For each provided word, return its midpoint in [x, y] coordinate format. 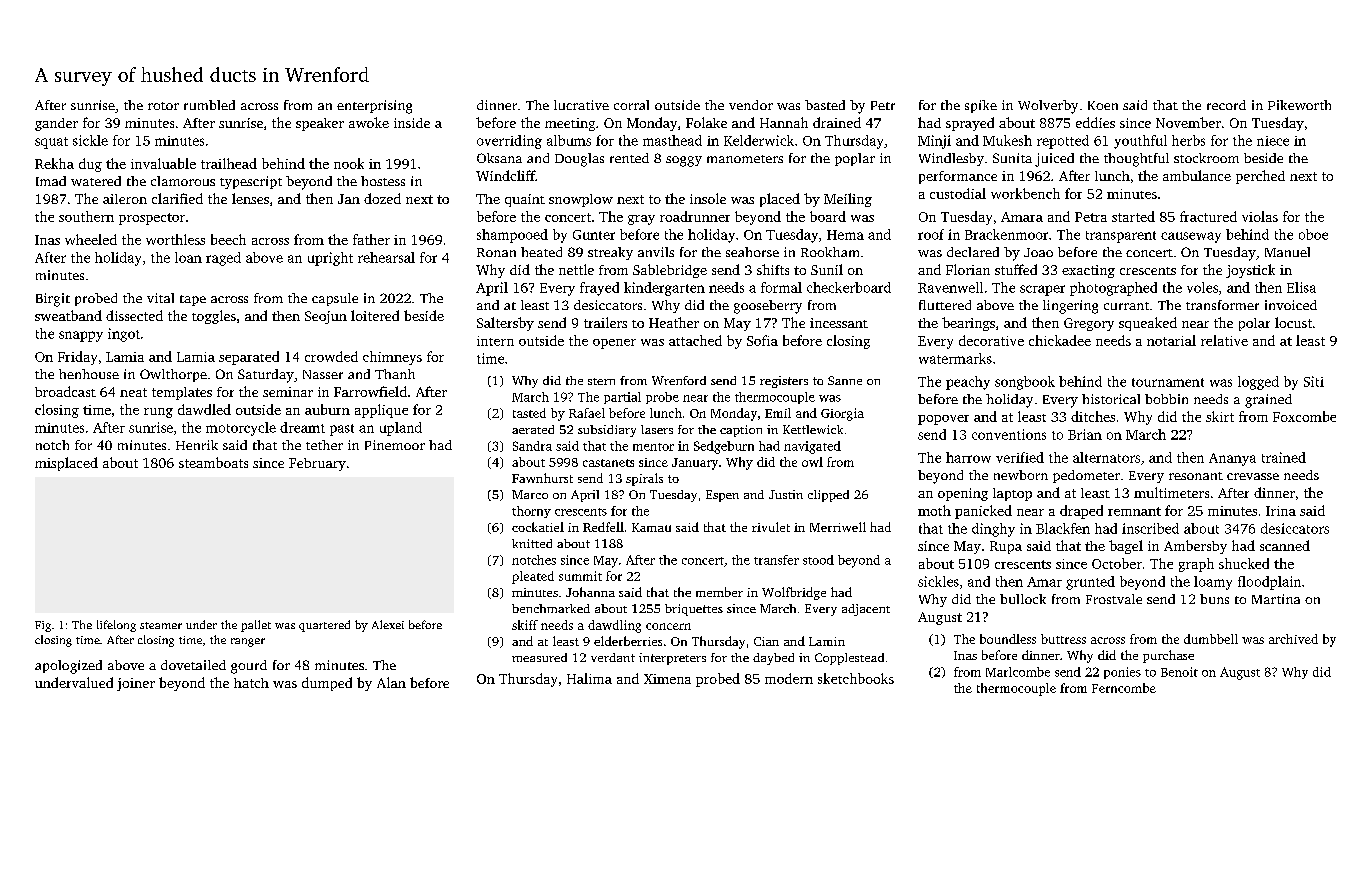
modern [789, 678]
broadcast [65, 391]
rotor [163, 106]
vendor [751, 105]
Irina [1281, 511]
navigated [812, 447]
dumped [327, 684]
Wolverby [1048, 107]
